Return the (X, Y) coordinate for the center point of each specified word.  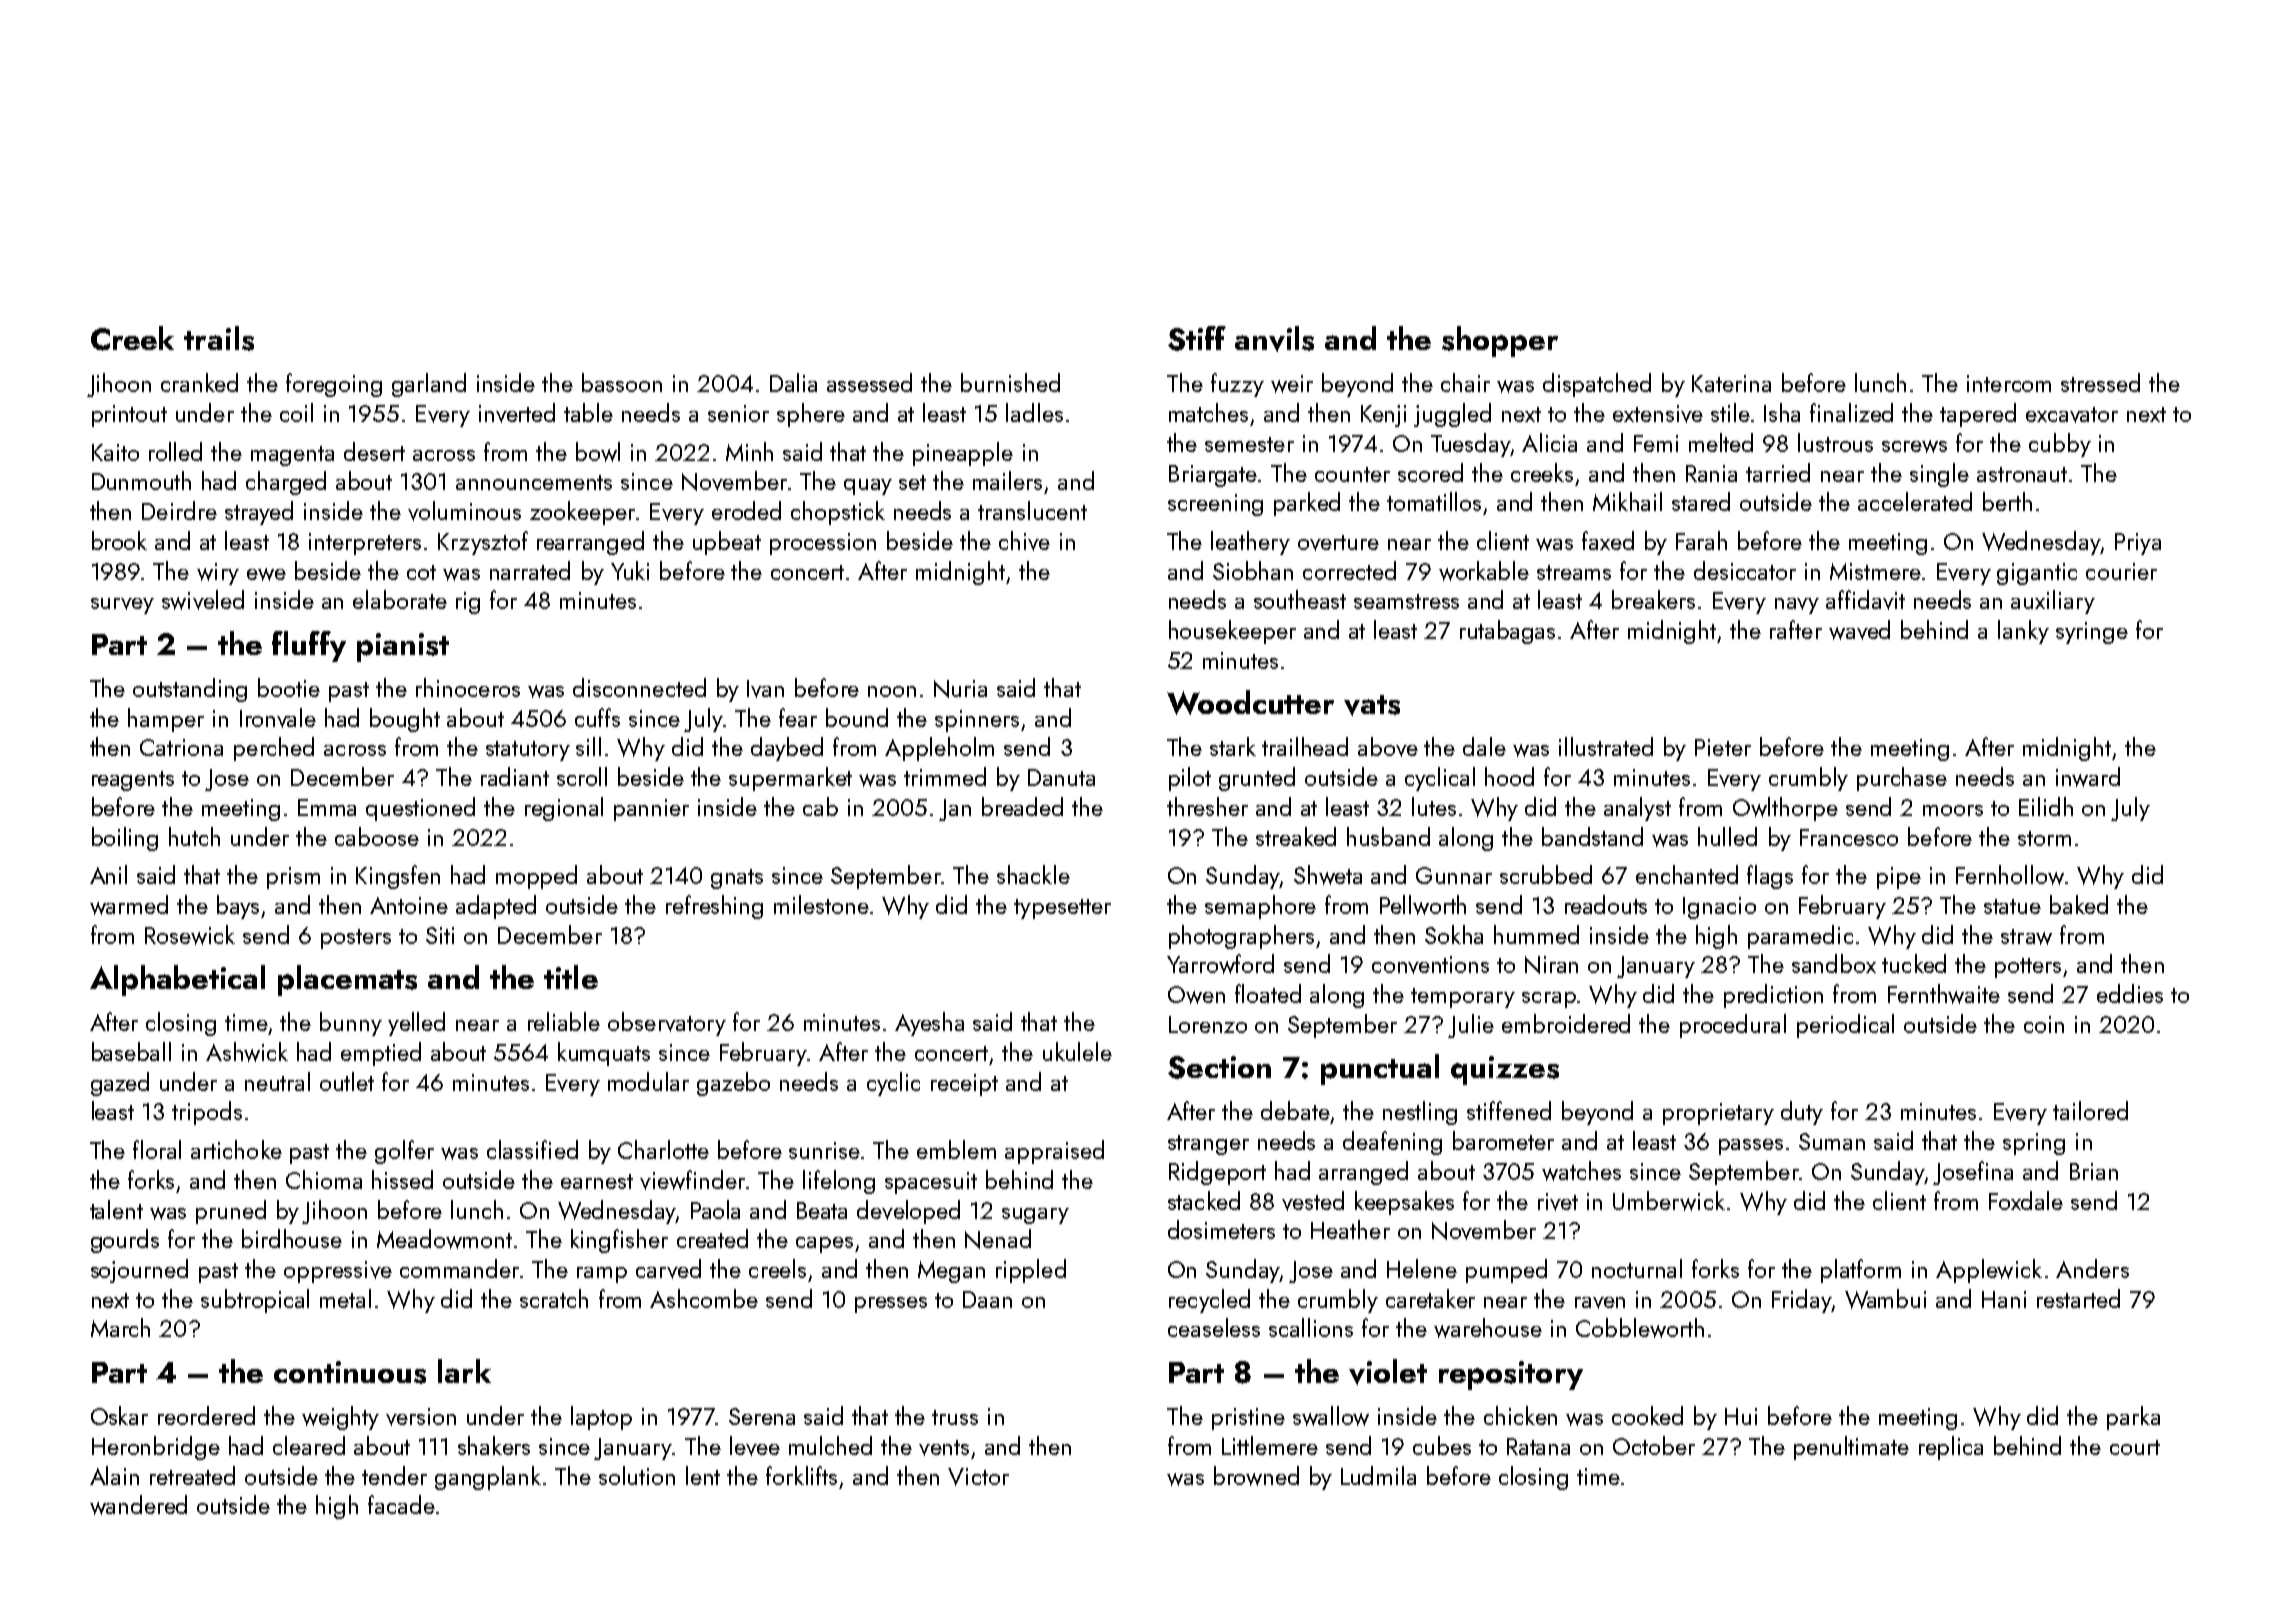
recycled (1209, 1301)
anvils (1274, 339)
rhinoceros (468, 687)
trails (219, 338)
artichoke (236, 1149)
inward (2088, 777)
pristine (1248, 1419)
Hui (1741, 1416)
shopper (1500, 341)
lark (464, 1371)
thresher (1207, 806)
